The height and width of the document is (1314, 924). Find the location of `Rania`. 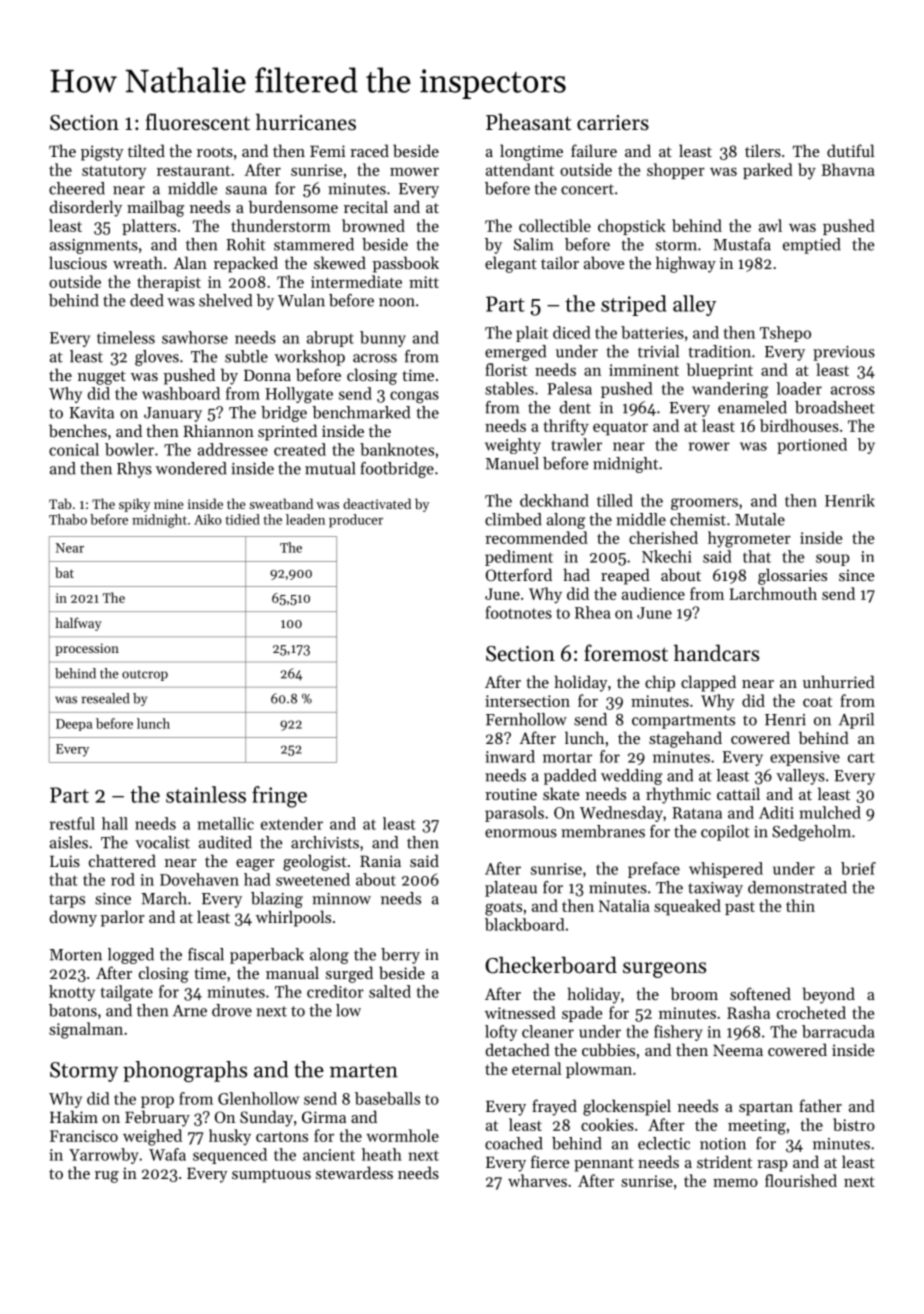

Rania is located at coordinates (380, 861).
